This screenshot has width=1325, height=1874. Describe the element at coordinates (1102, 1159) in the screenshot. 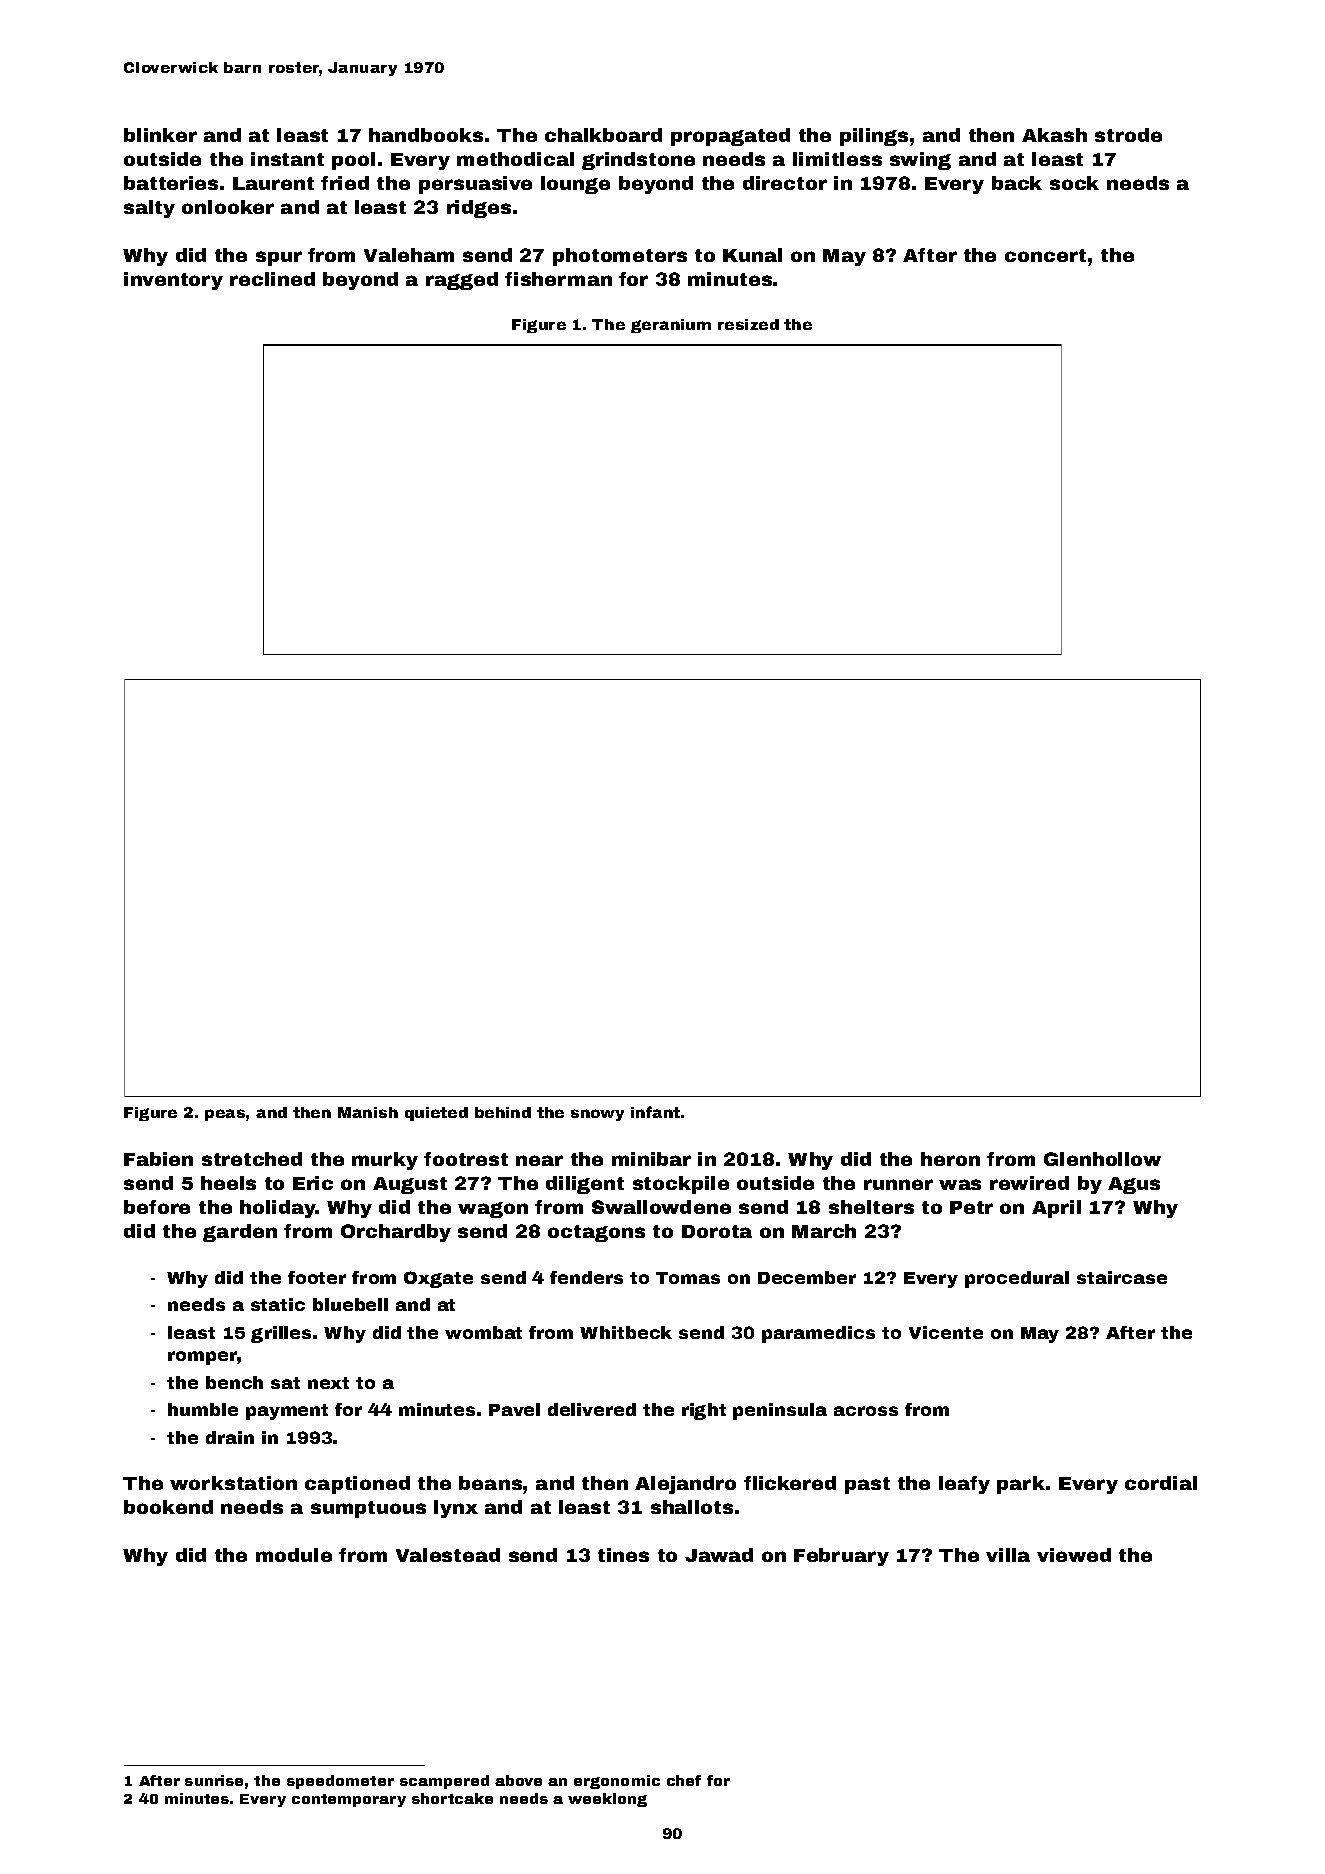

I see `Glenhollow` at that location.
